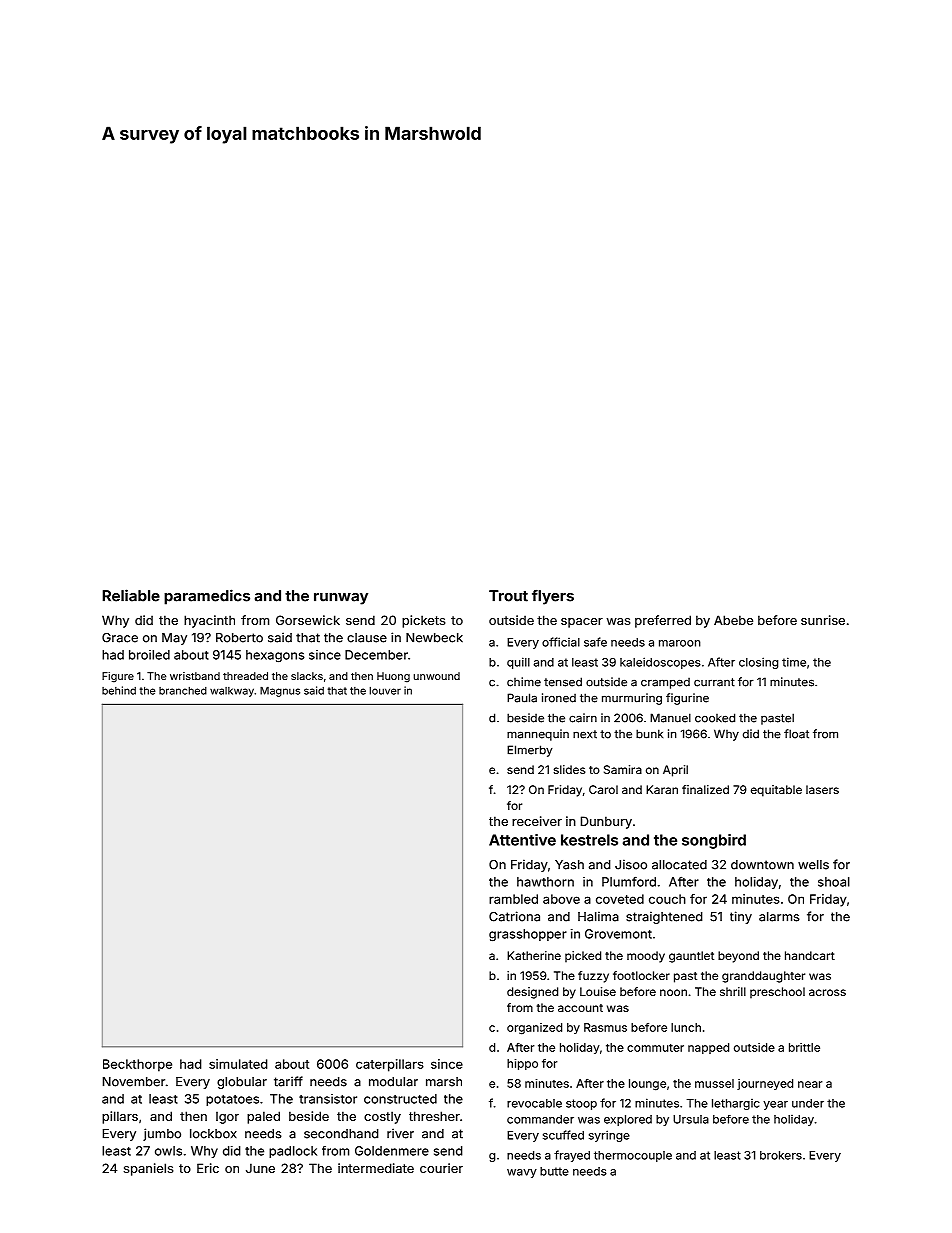 Image resolution: width=952 pixels, height=1233 pixels. Describe the element at coordinates (441, 1168) in the document. I see `courier` at that location.
